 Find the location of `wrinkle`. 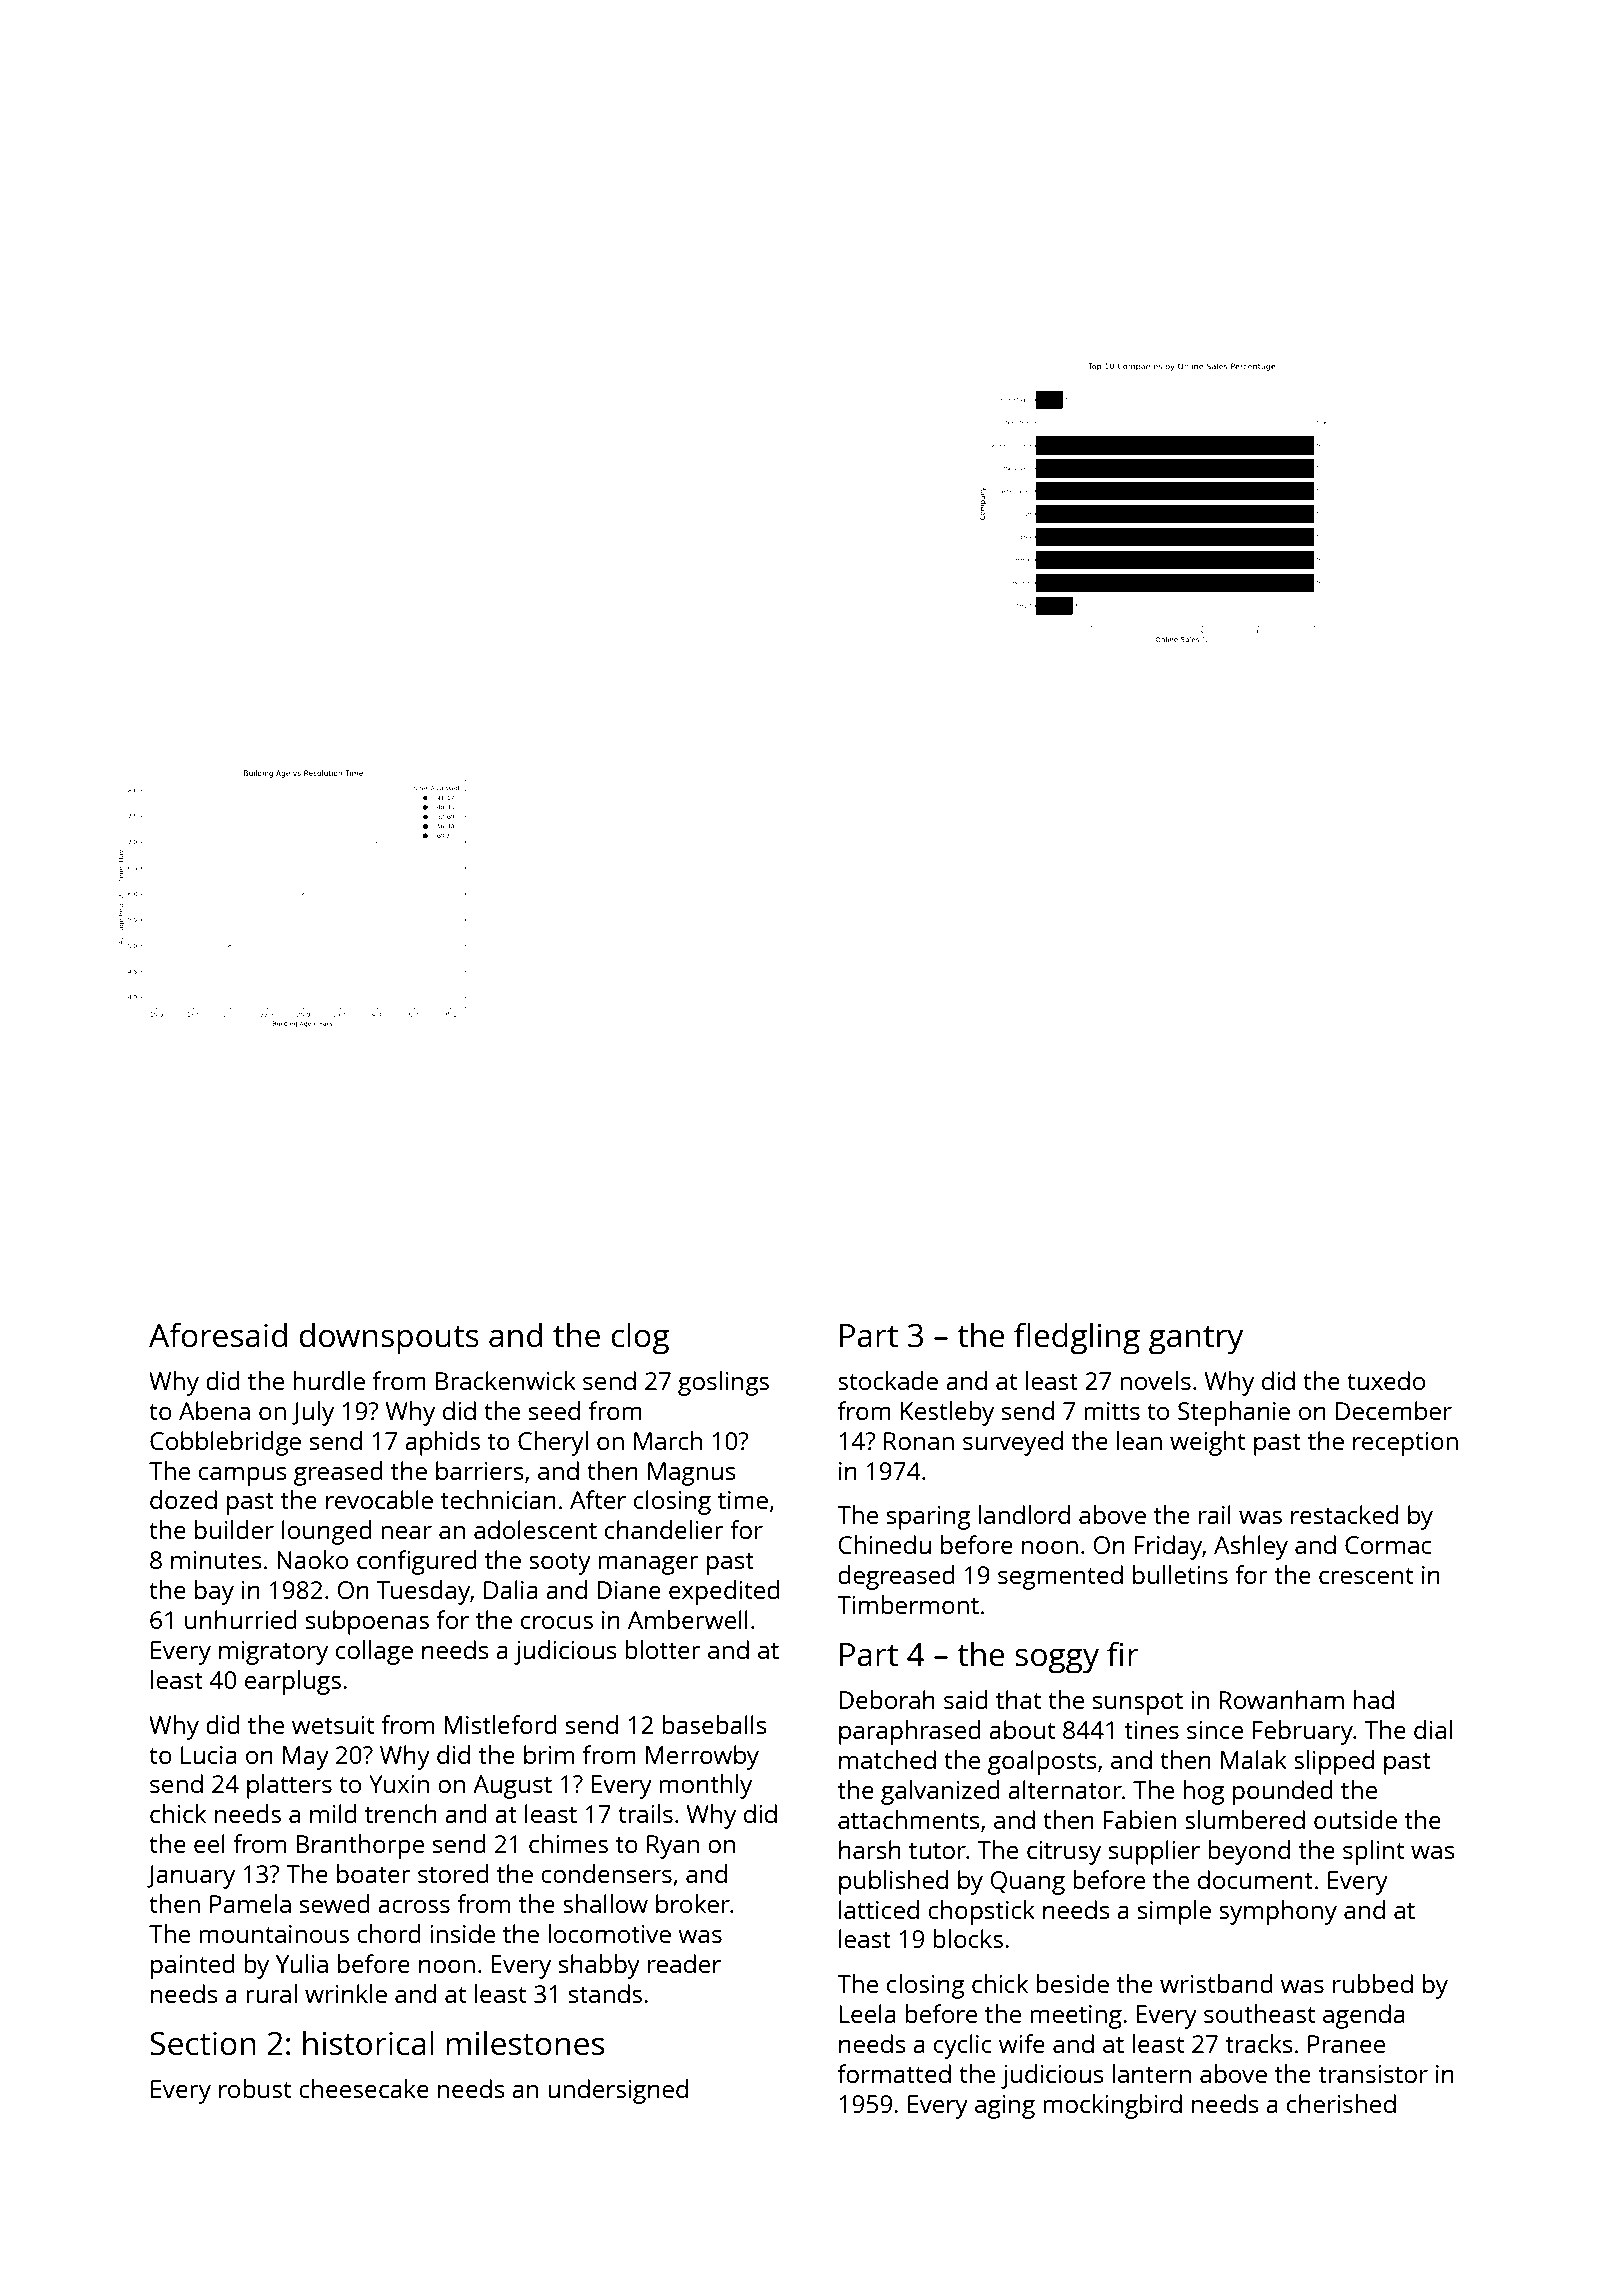

wrinkle is located at coordinates (346, 1993).
